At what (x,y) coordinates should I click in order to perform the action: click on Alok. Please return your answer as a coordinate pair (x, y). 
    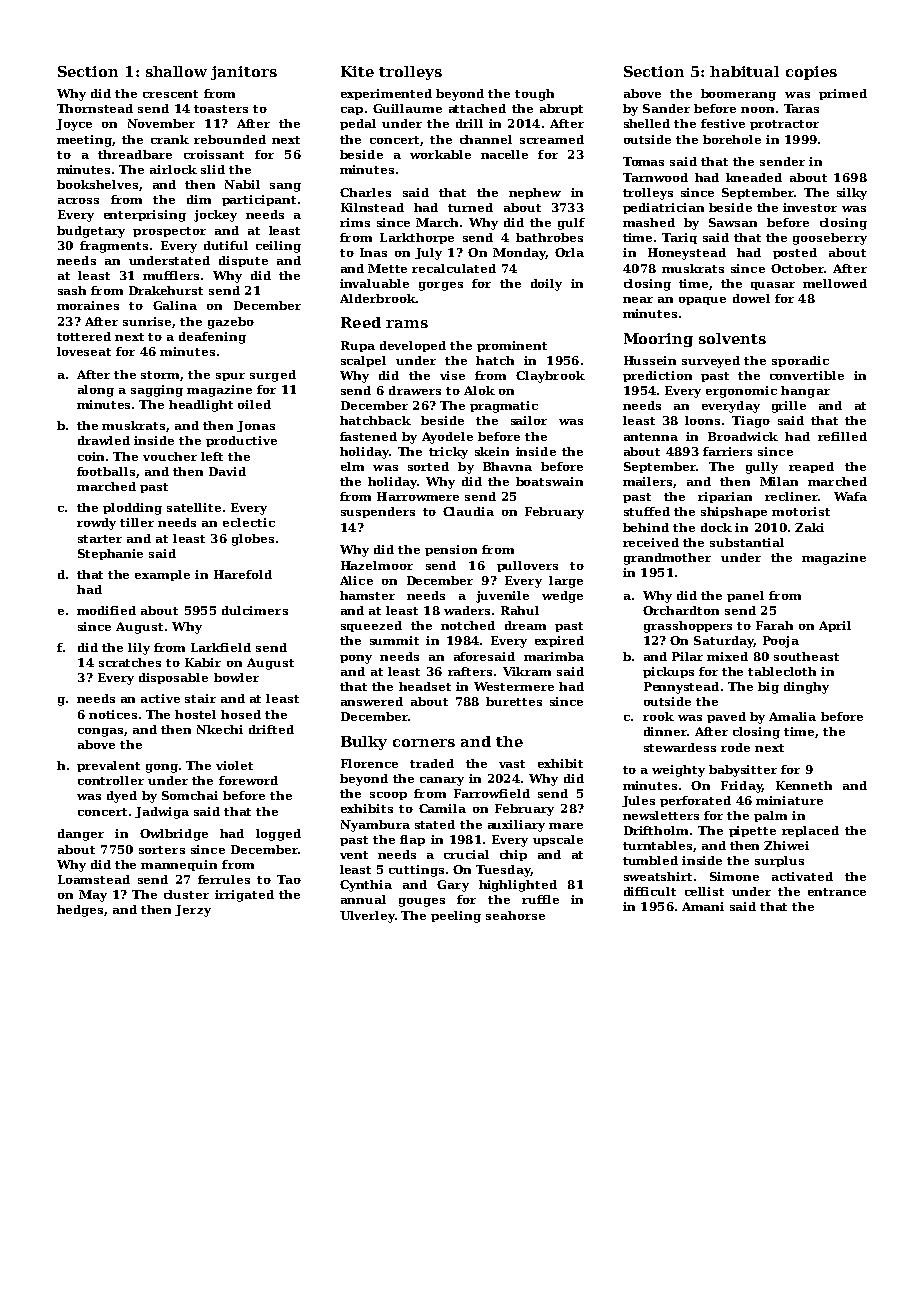
    Looking at the image, I should click on (479, 390).
